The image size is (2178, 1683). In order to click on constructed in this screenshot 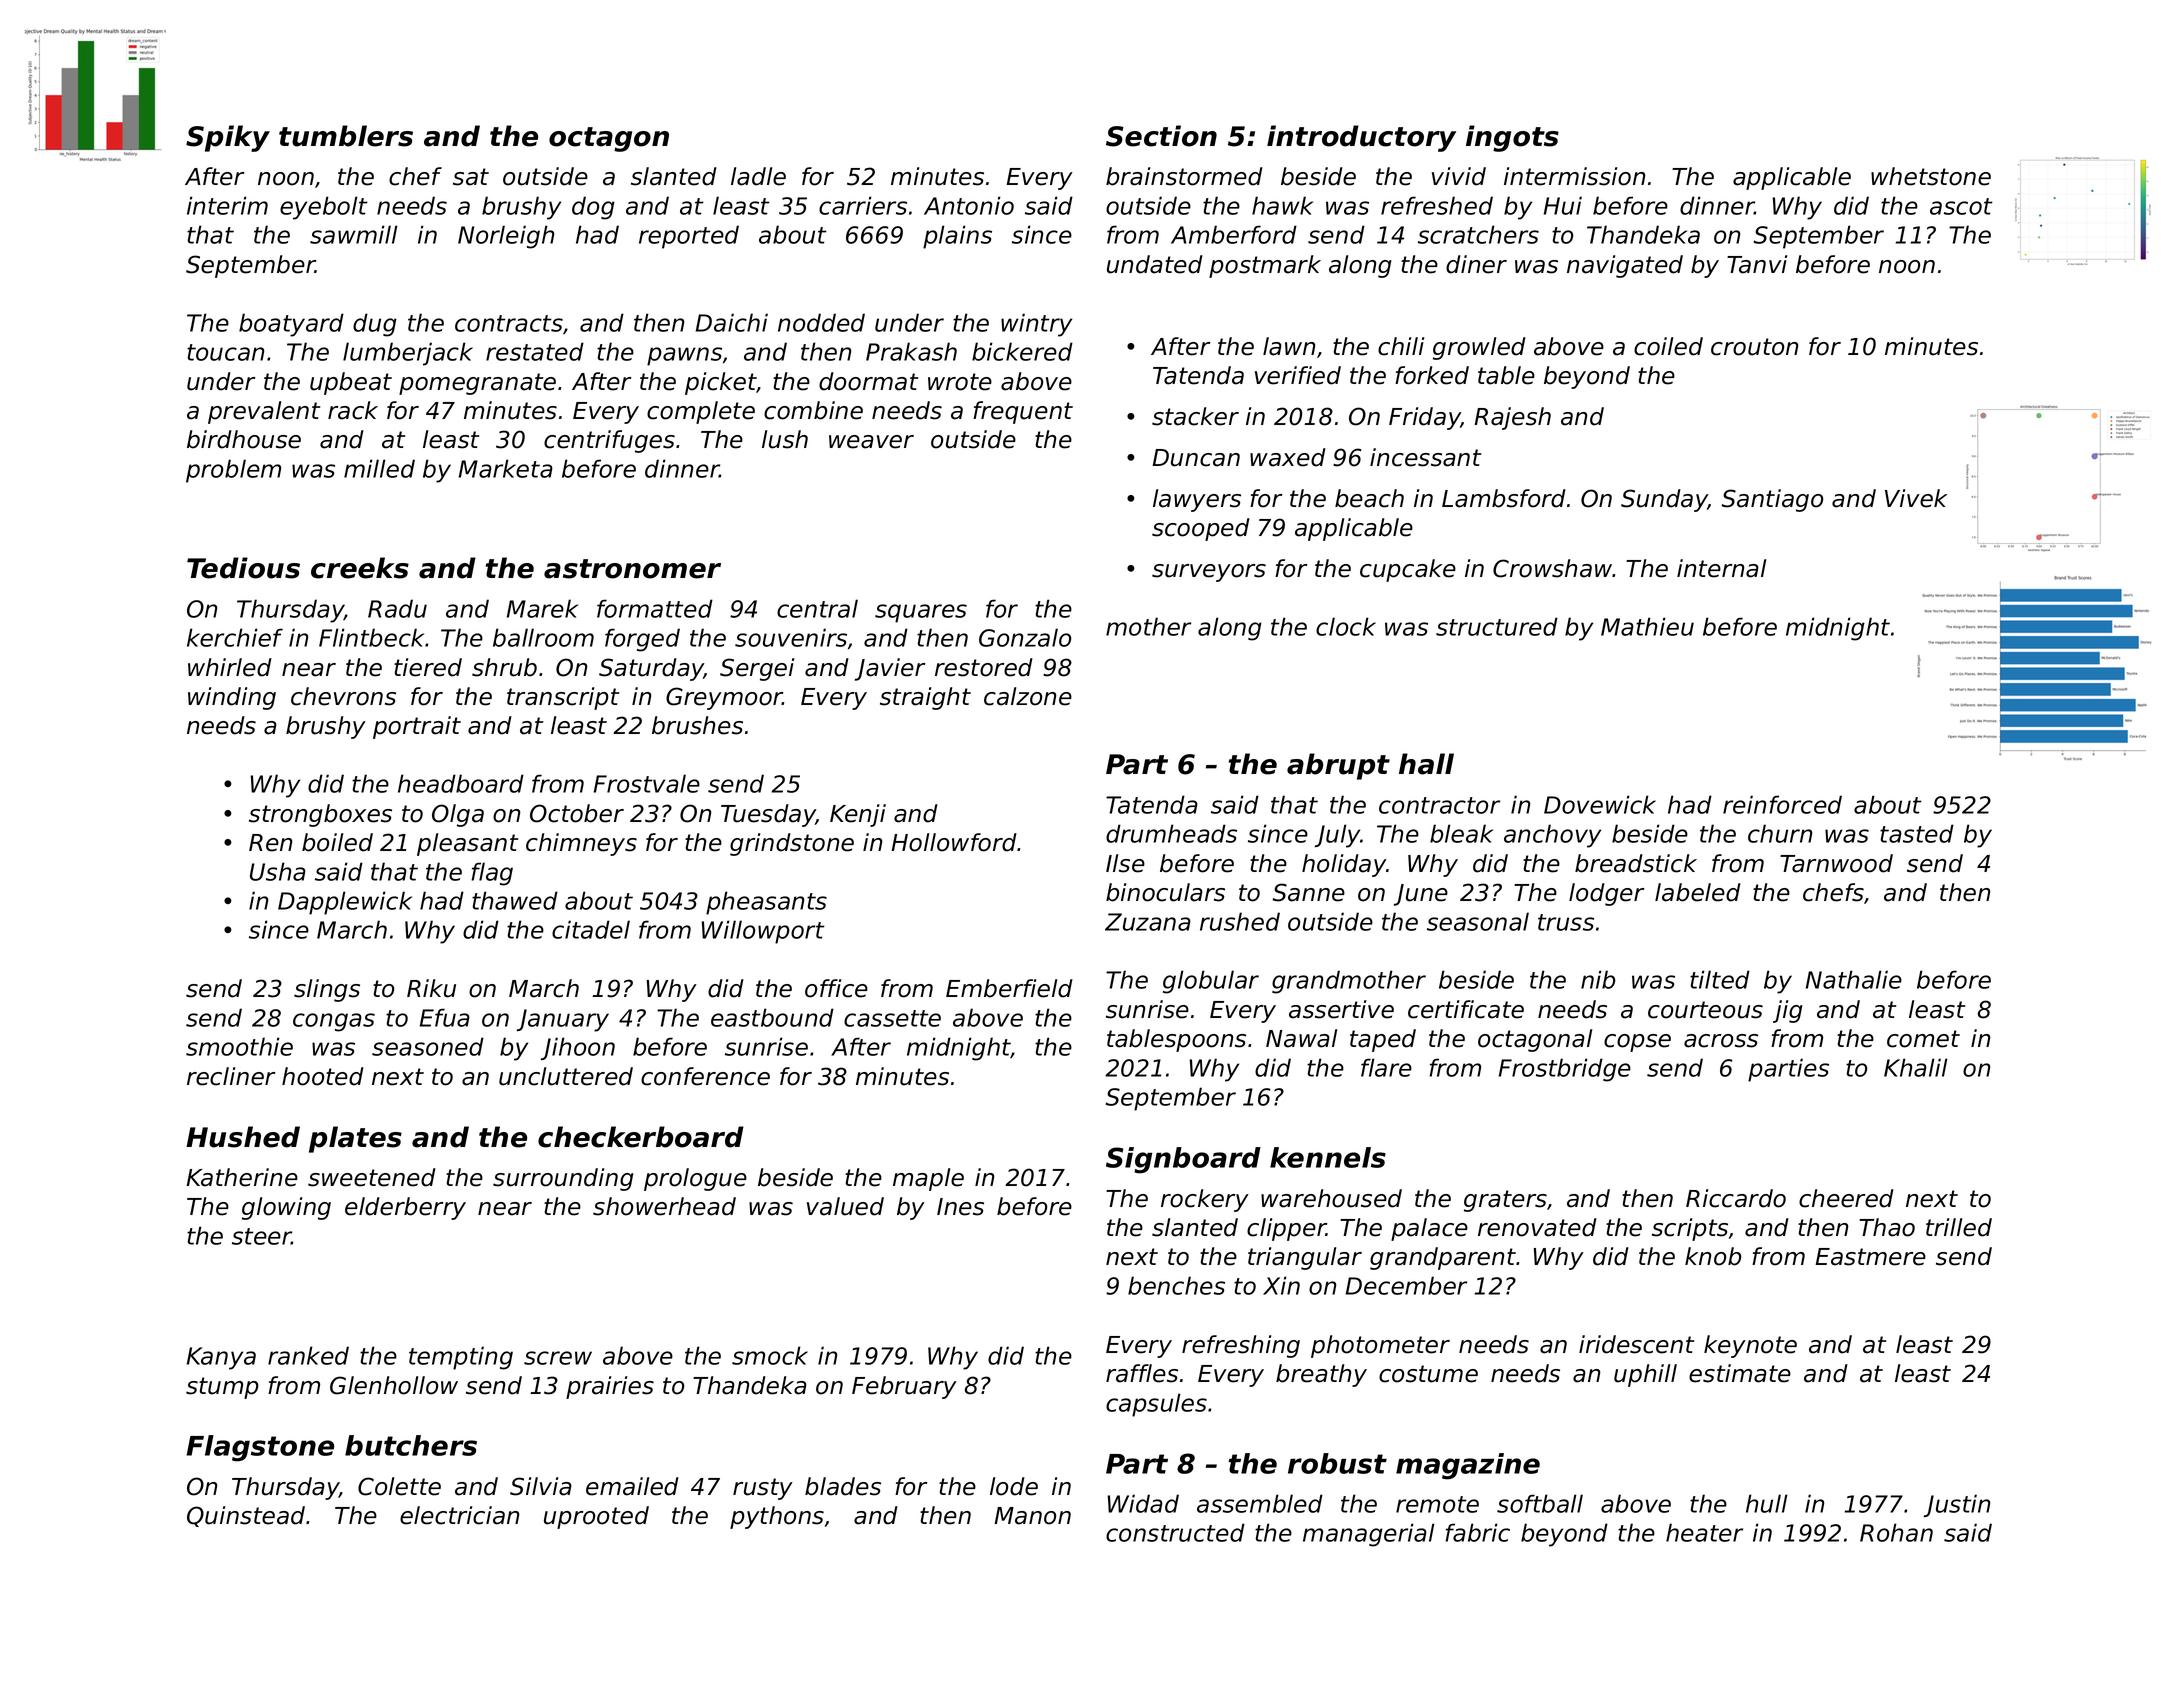, I will do `click(1175, 1532)`.
